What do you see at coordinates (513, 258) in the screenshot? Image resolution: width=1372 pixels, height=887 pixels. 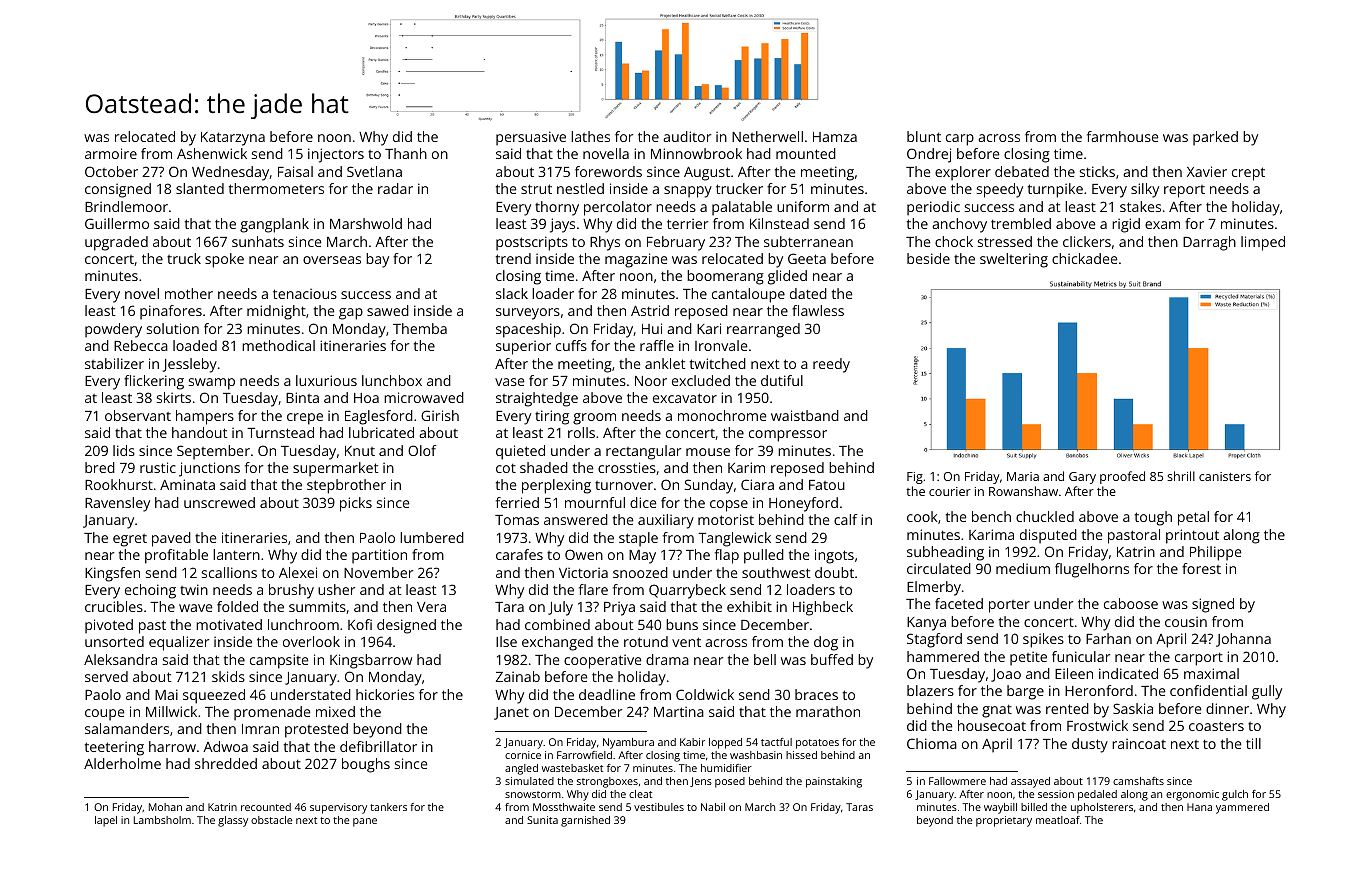 I see `trend` at bounding box center [513, 258].
